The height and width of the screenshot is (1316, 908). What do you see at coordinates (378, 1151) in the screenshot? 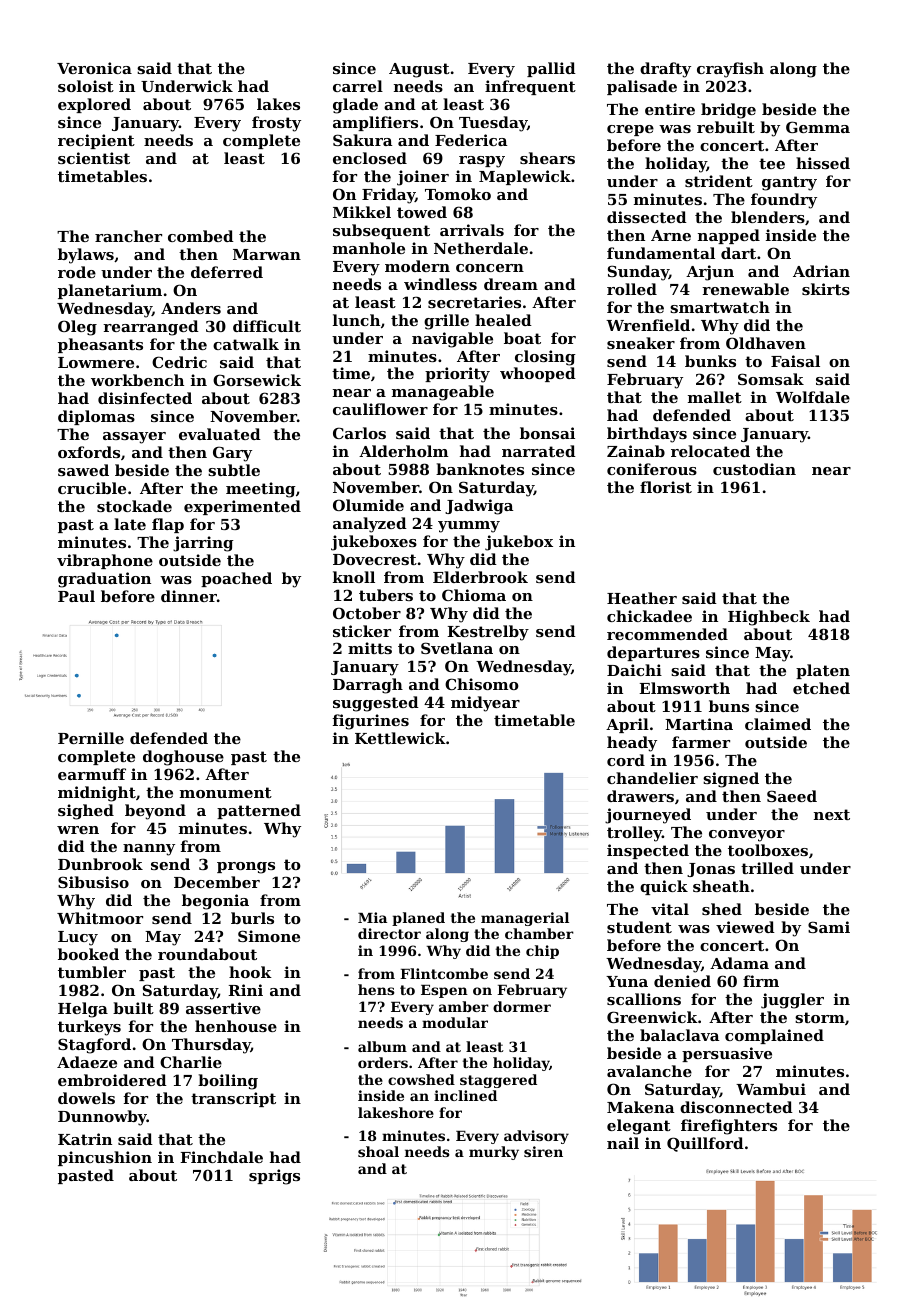
I see `shoal` at bounding box center [378, 1151].
